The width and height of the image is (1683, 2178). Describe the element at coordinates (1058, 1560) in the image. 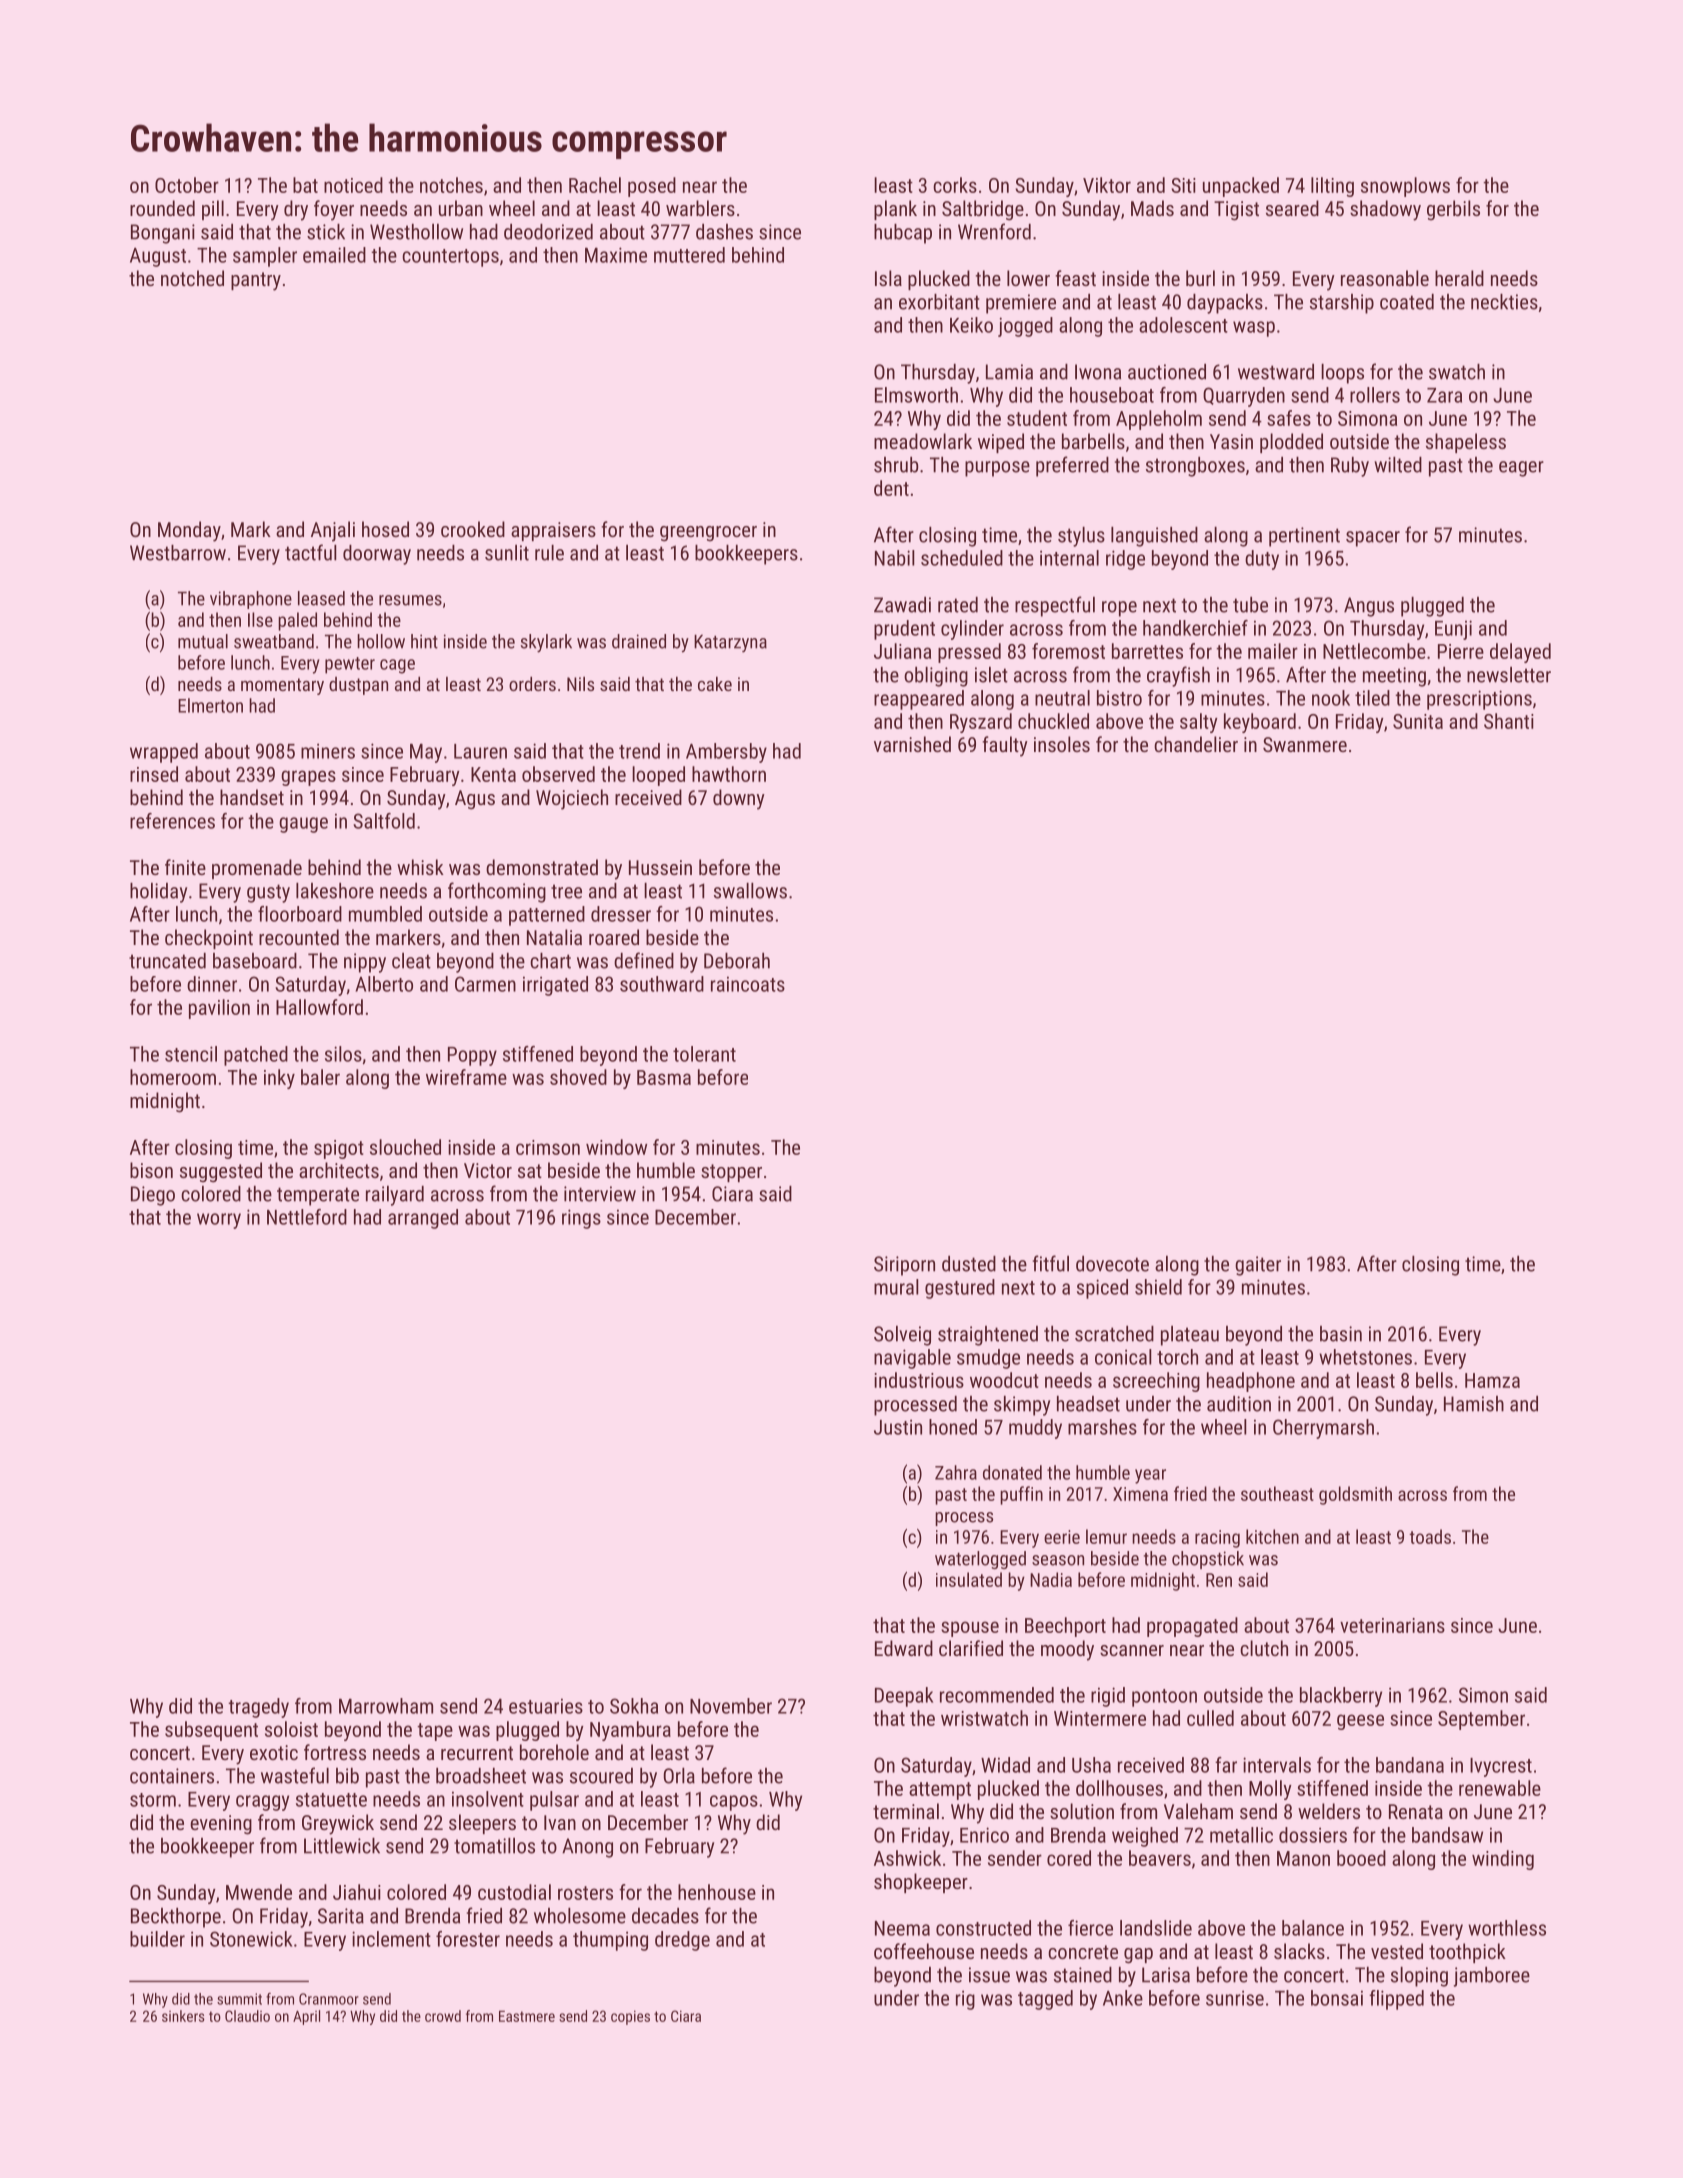

I see `season` at that location.
